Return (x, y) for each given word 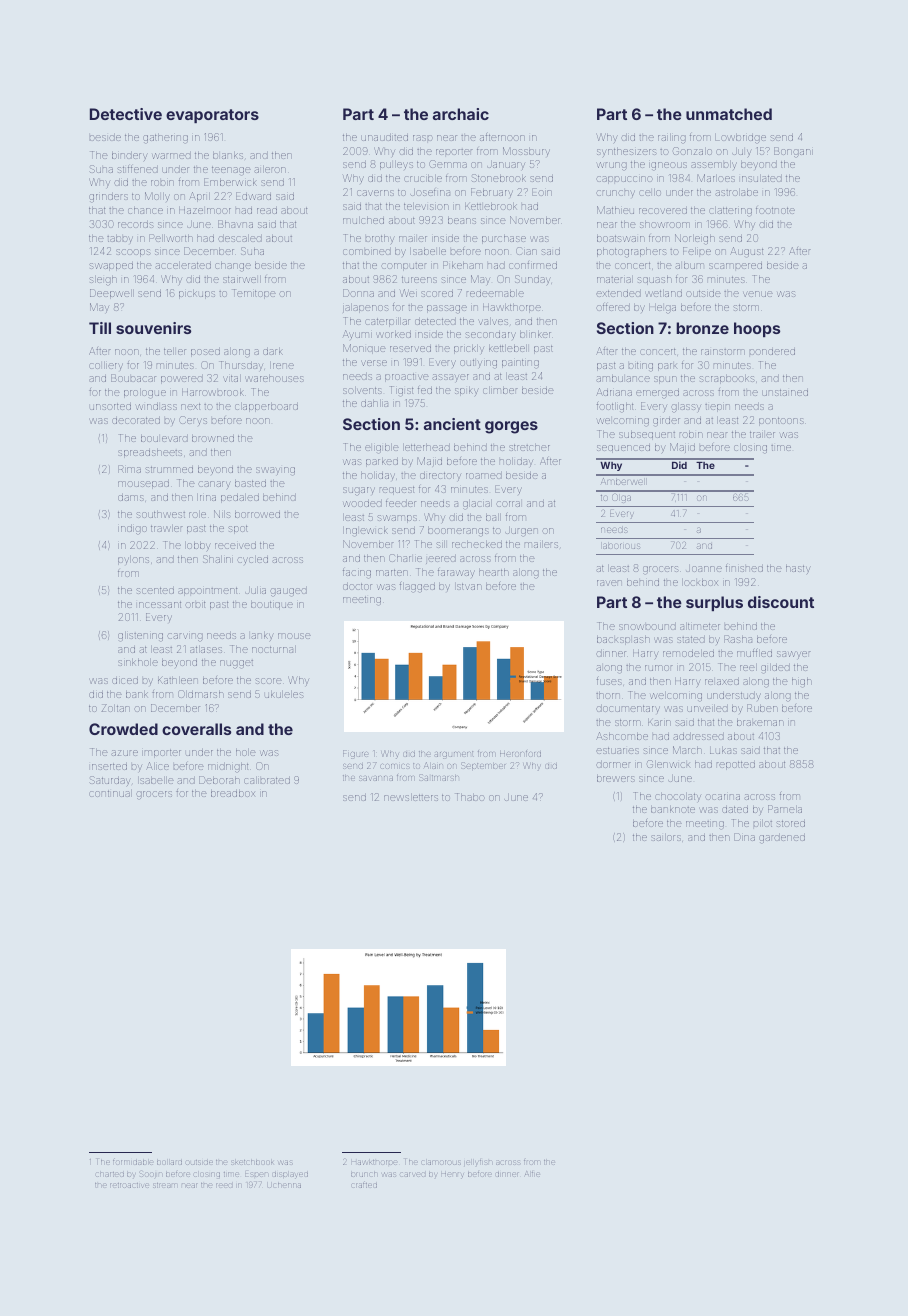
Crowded (123, 729)
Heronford (520, 753)
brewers (615, 778)
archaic (461, 114)
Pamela (785, 809)
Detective (126, 114)
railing (672, 138)
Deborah (219, 780)
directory (440, 476)
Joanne (704, 569)
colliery (106, 366)
